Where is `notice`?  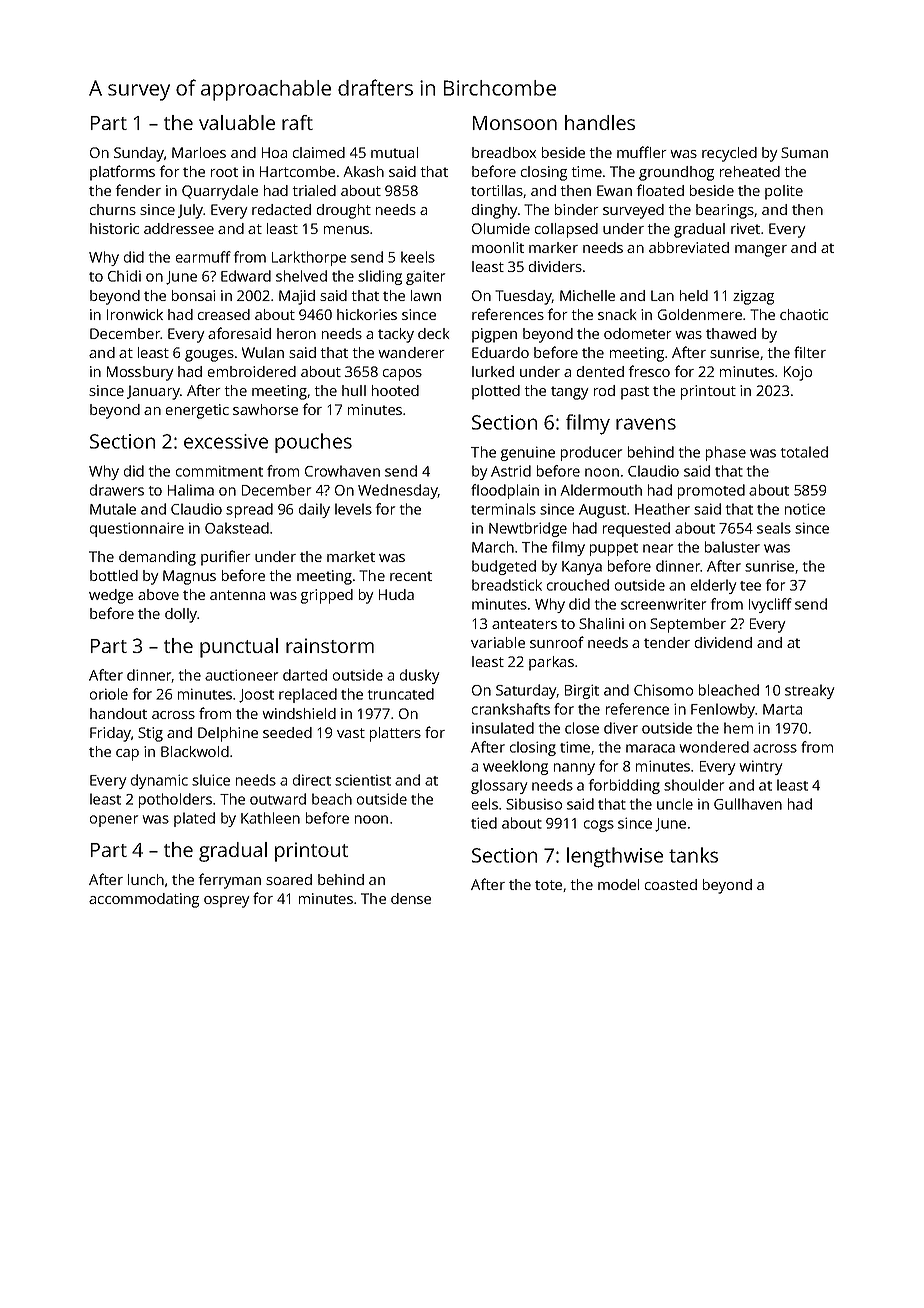
notice is located at coordinates (805, 509).
